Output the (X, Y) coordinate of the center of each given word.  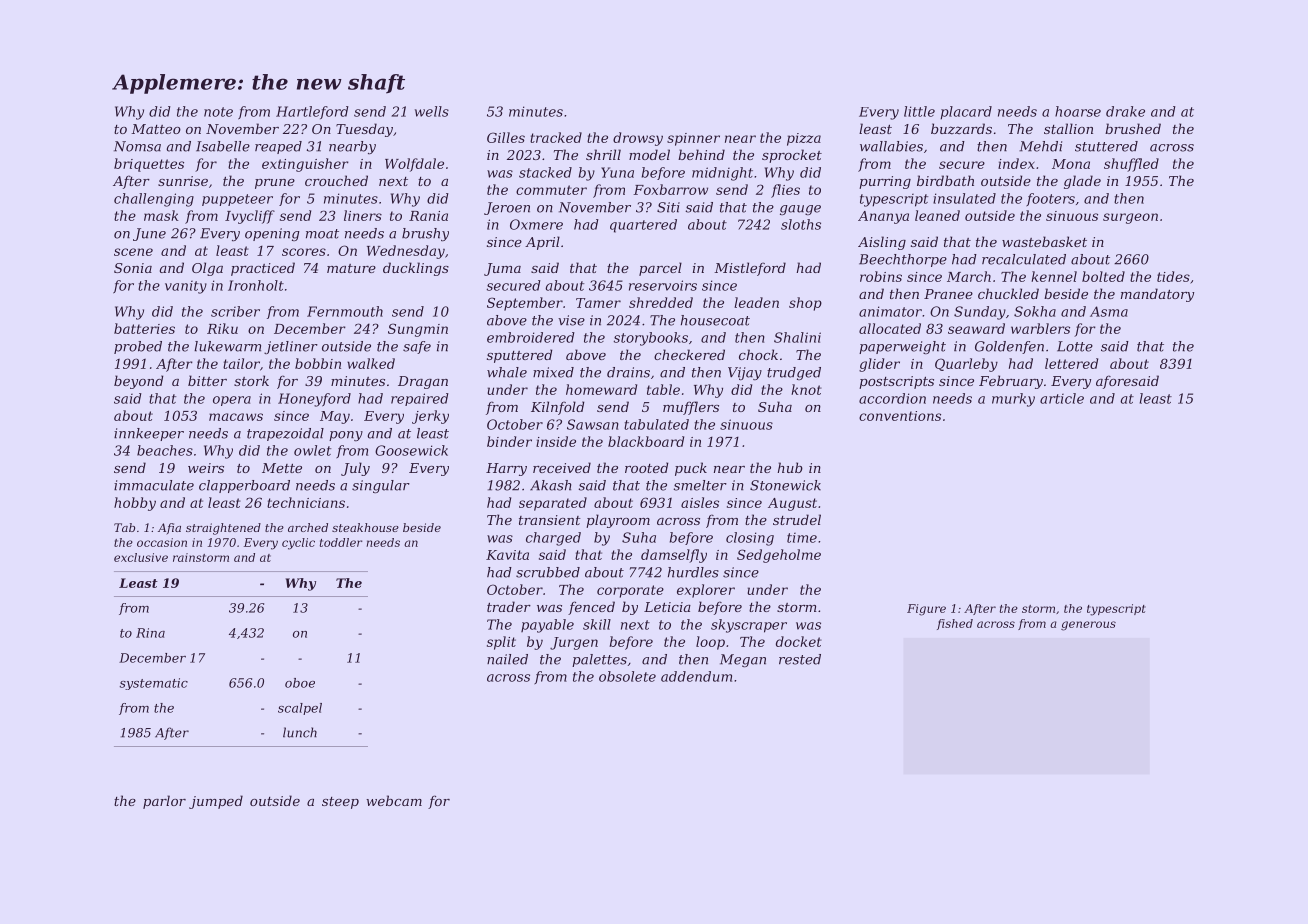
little (919, 111)
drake (1125, 111)
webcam (394, 800)
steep (340, 803)
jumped (216, 802)
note (218, 112)
